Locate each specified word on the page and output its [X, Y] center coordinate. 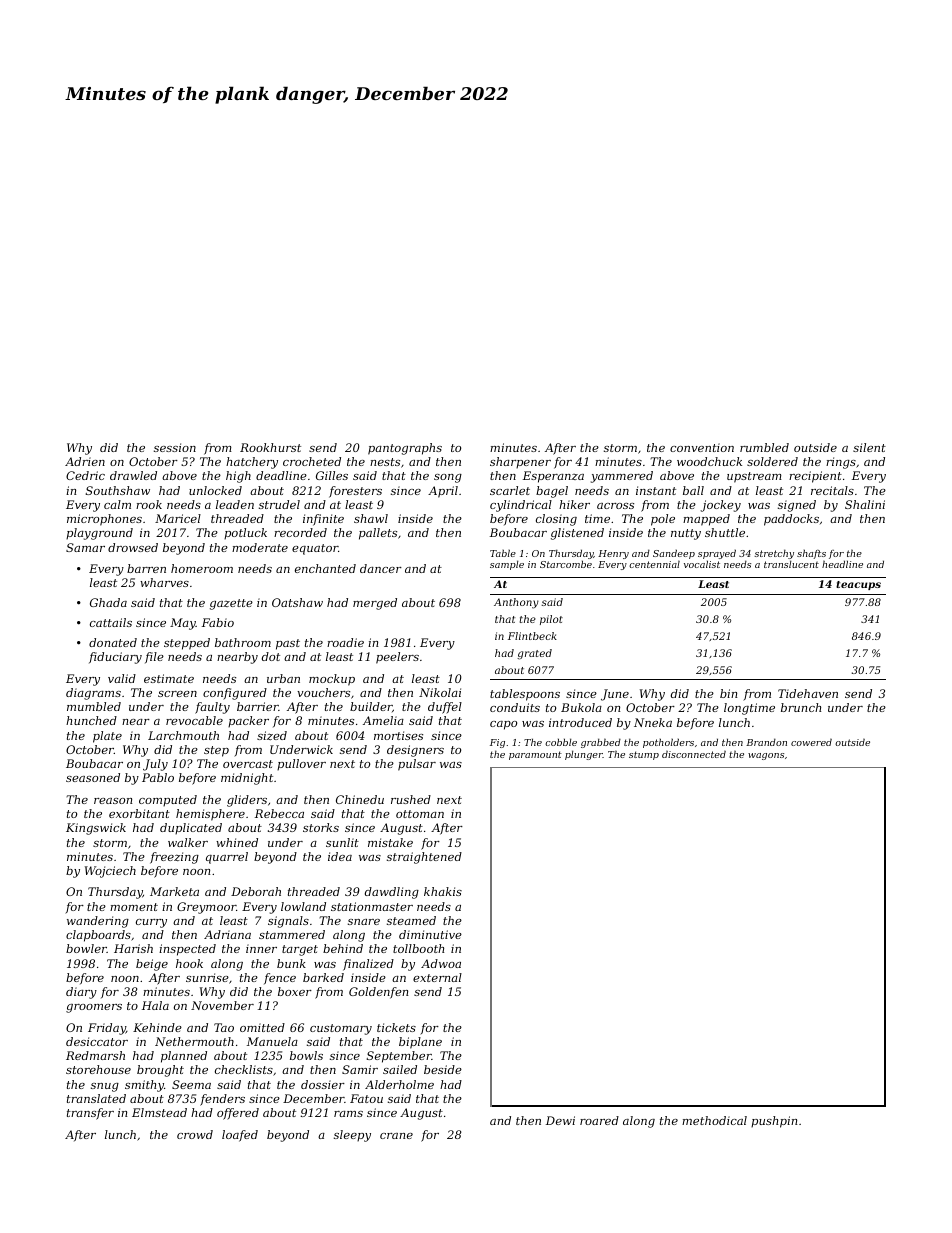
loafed [240, 1136]
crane [396, 1136]
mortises [398, 735]
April [443, 492]
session [175, 447]
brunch [801, 707]
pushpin [774, 1122]
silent [869, 447]
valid [122, 678]
